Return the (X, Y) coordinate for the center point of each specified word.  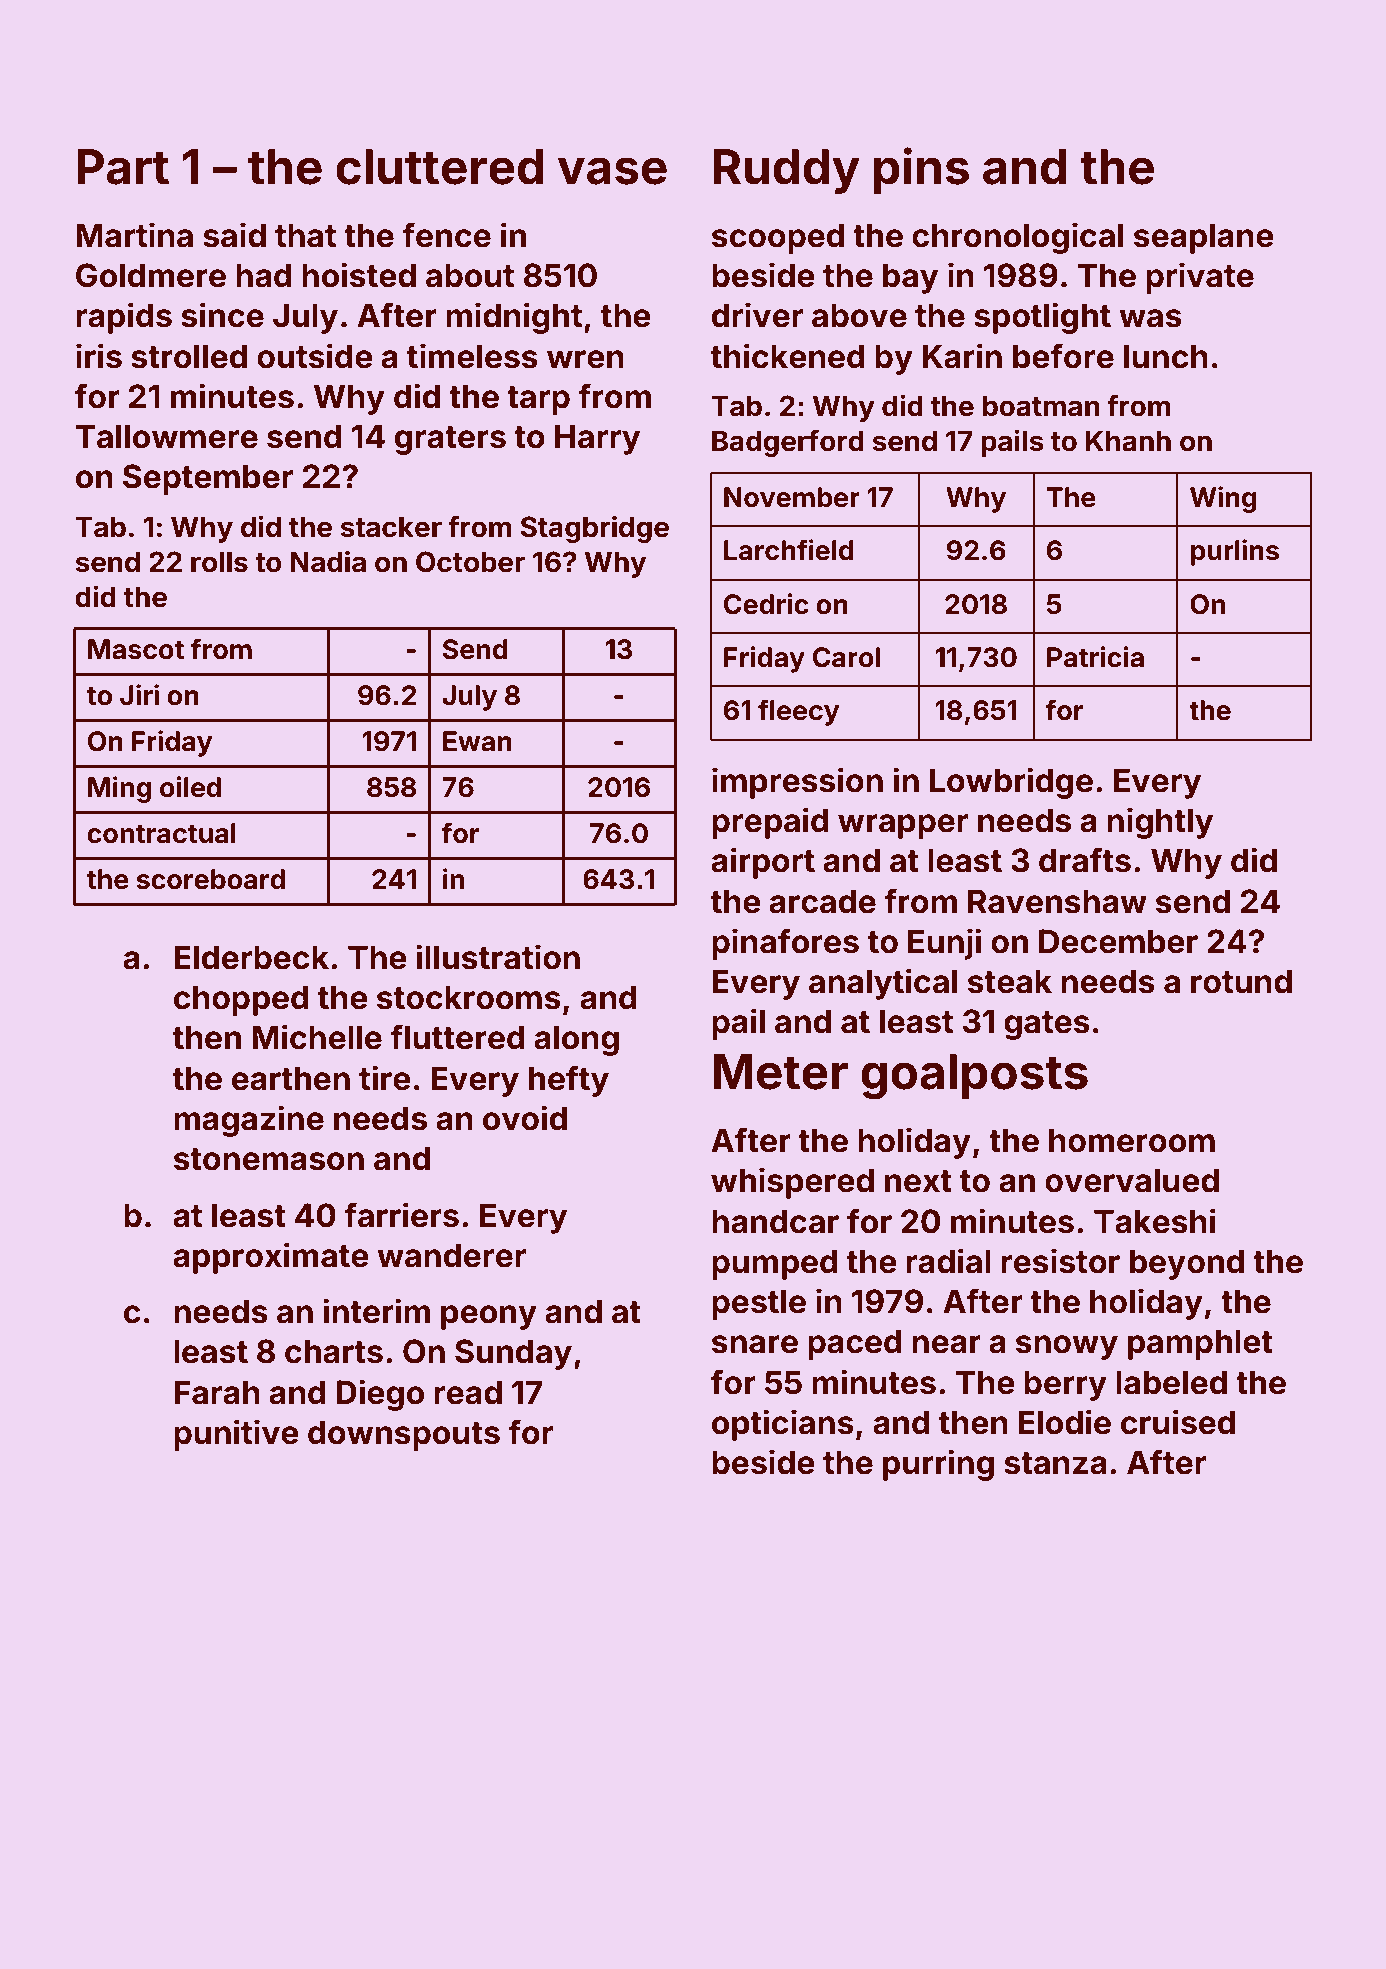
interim (376, 1311)
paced (854, 1344)
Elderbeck (251, 957)
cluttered (439, 167)
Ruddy (786, 171)
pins (921, 170)
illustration (498, 957)
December (1118, 941)
